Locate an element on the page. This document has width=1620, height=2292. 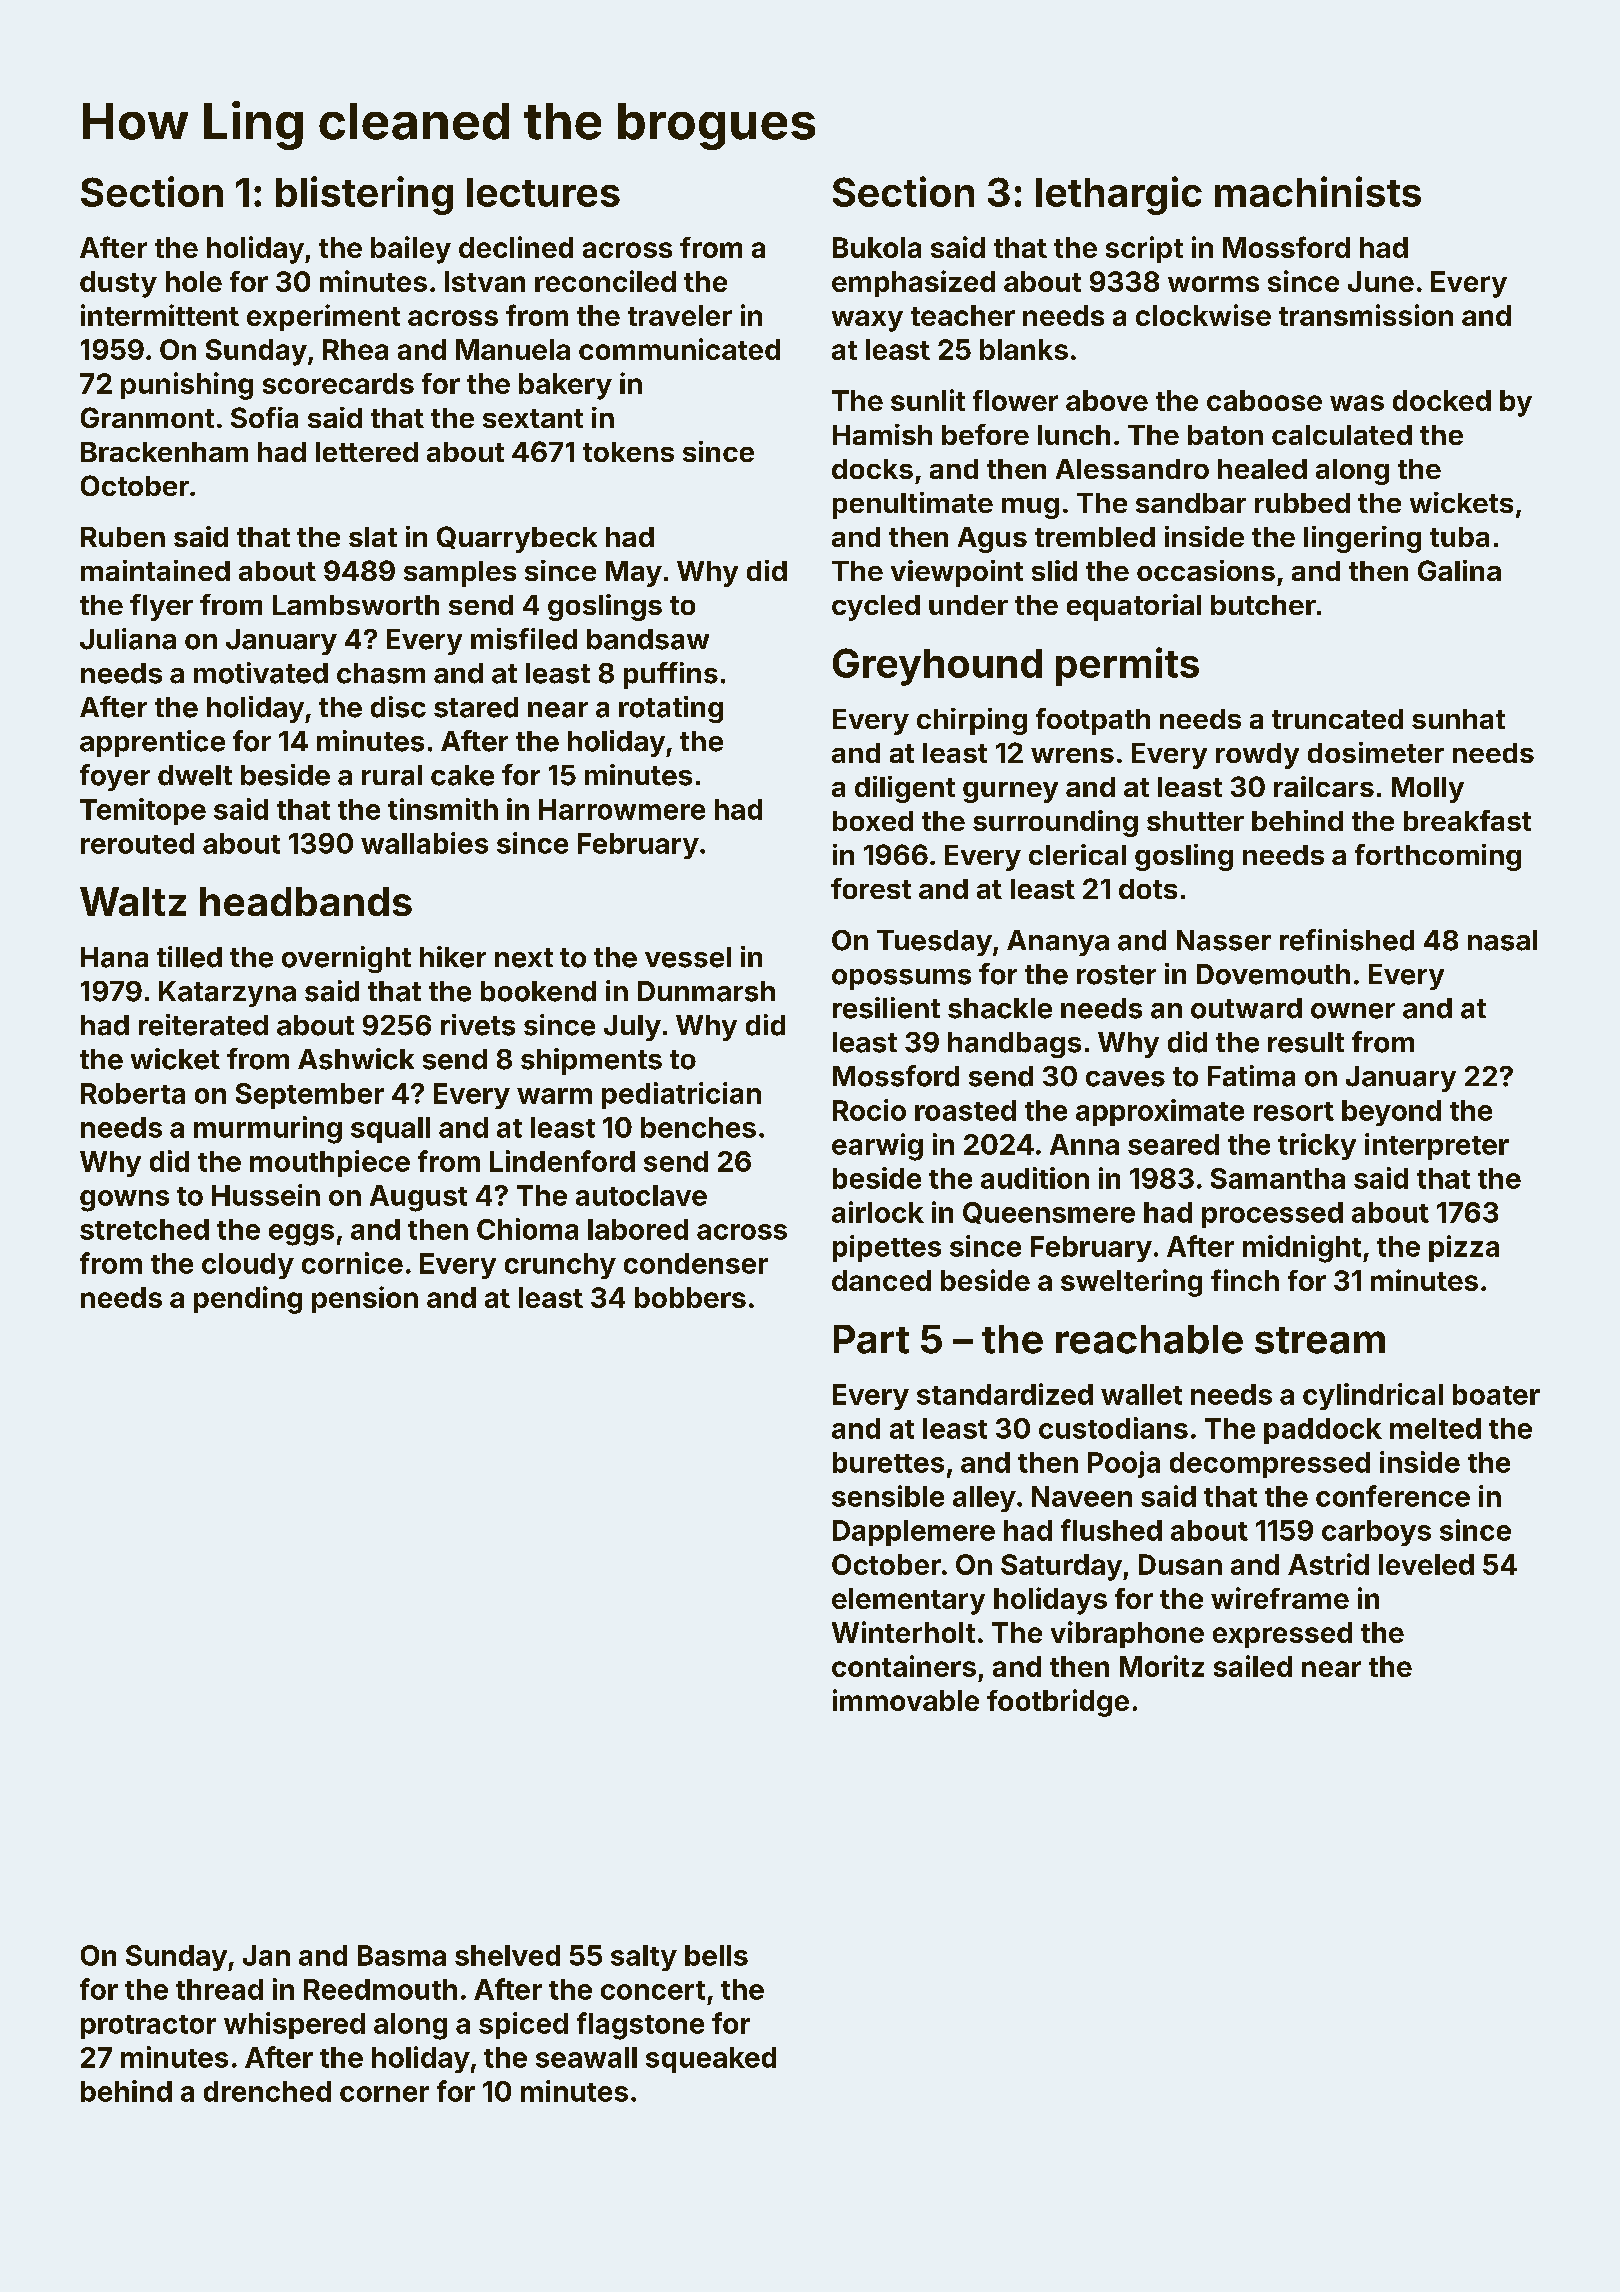
roasted is located at coordinates (965, 1110).
